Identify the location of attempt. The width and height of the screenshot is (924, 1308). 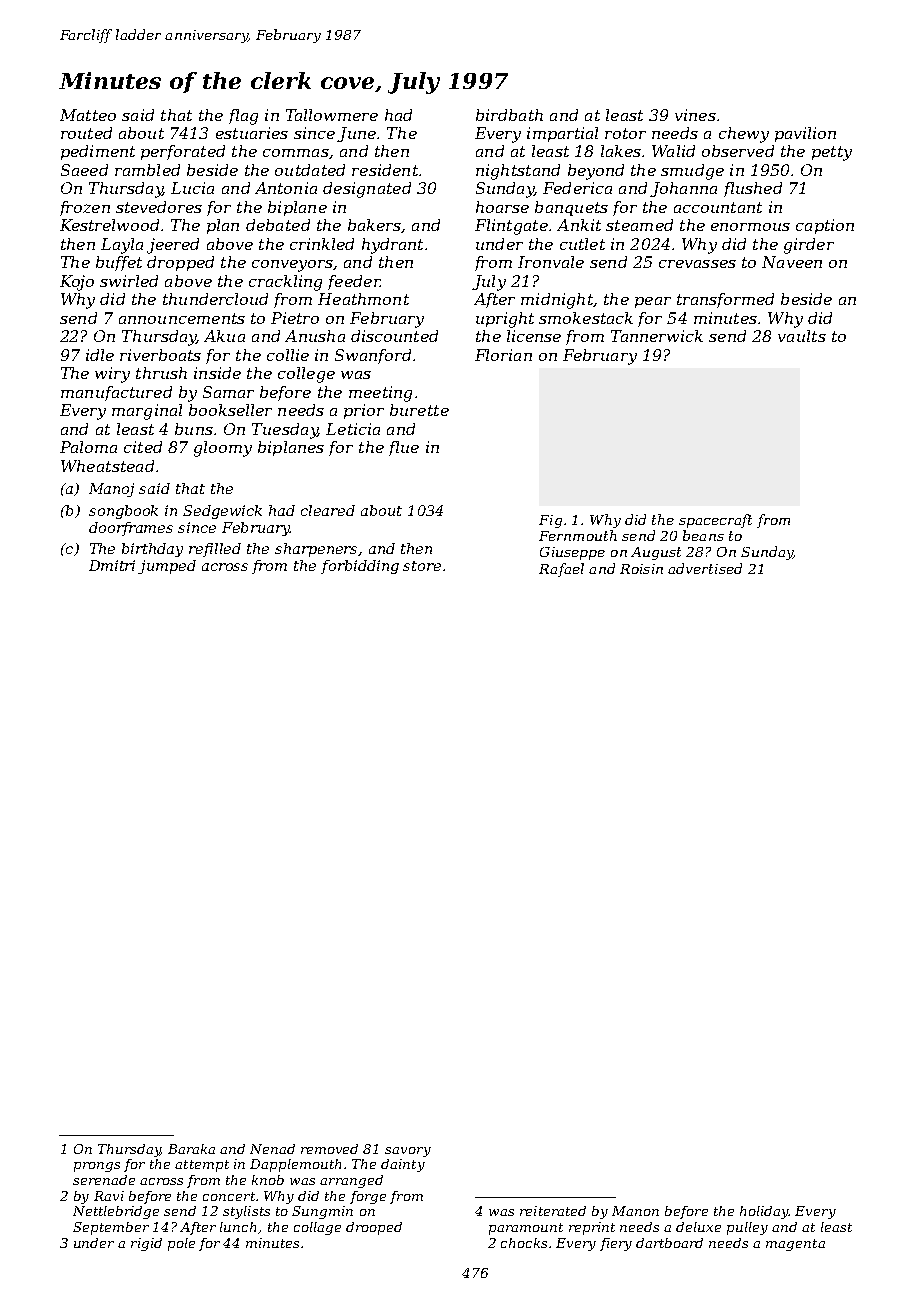
(202, 1166).
